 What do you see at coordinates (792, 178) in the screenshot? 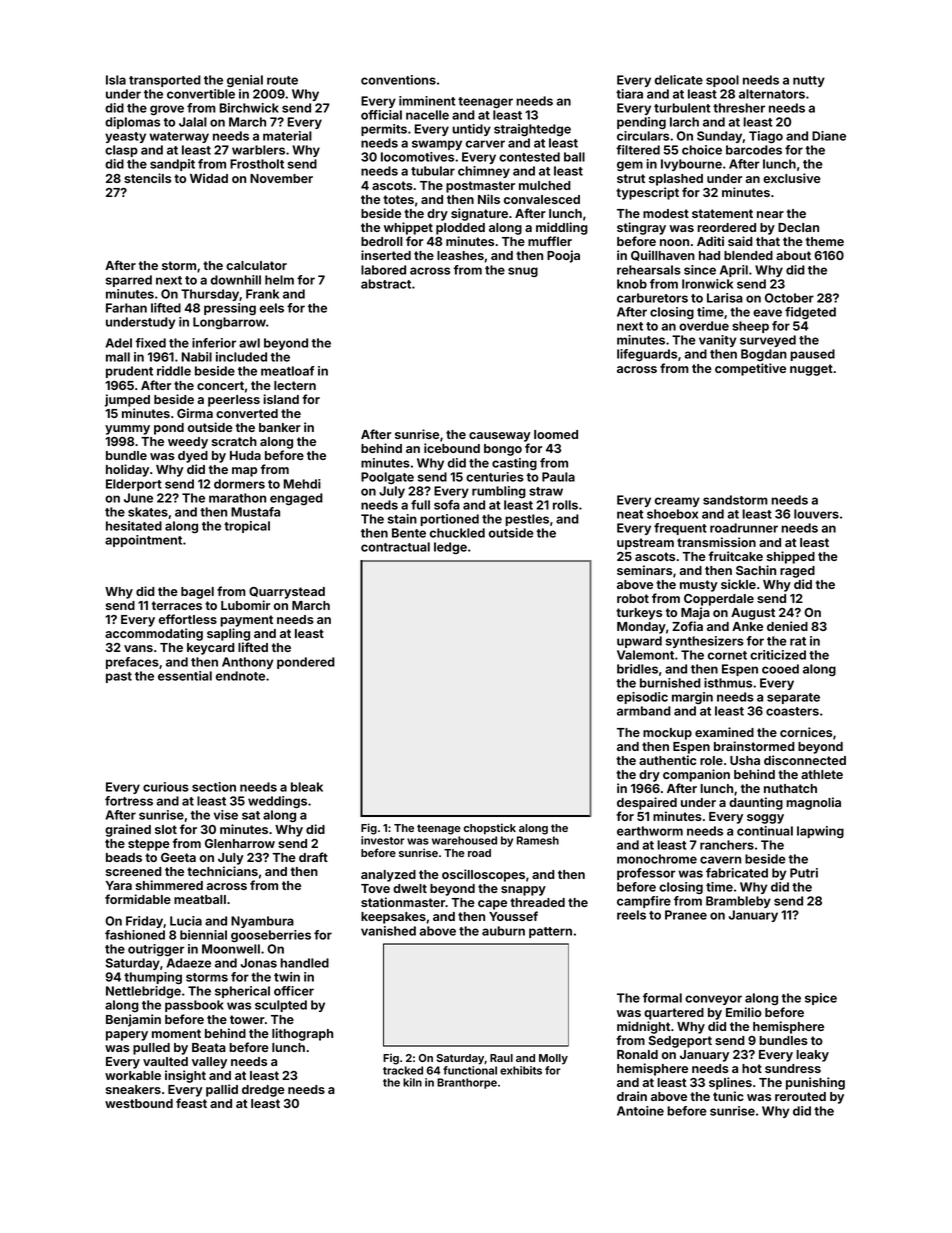
I see `exclusive` at bounding box center [792, 178].
